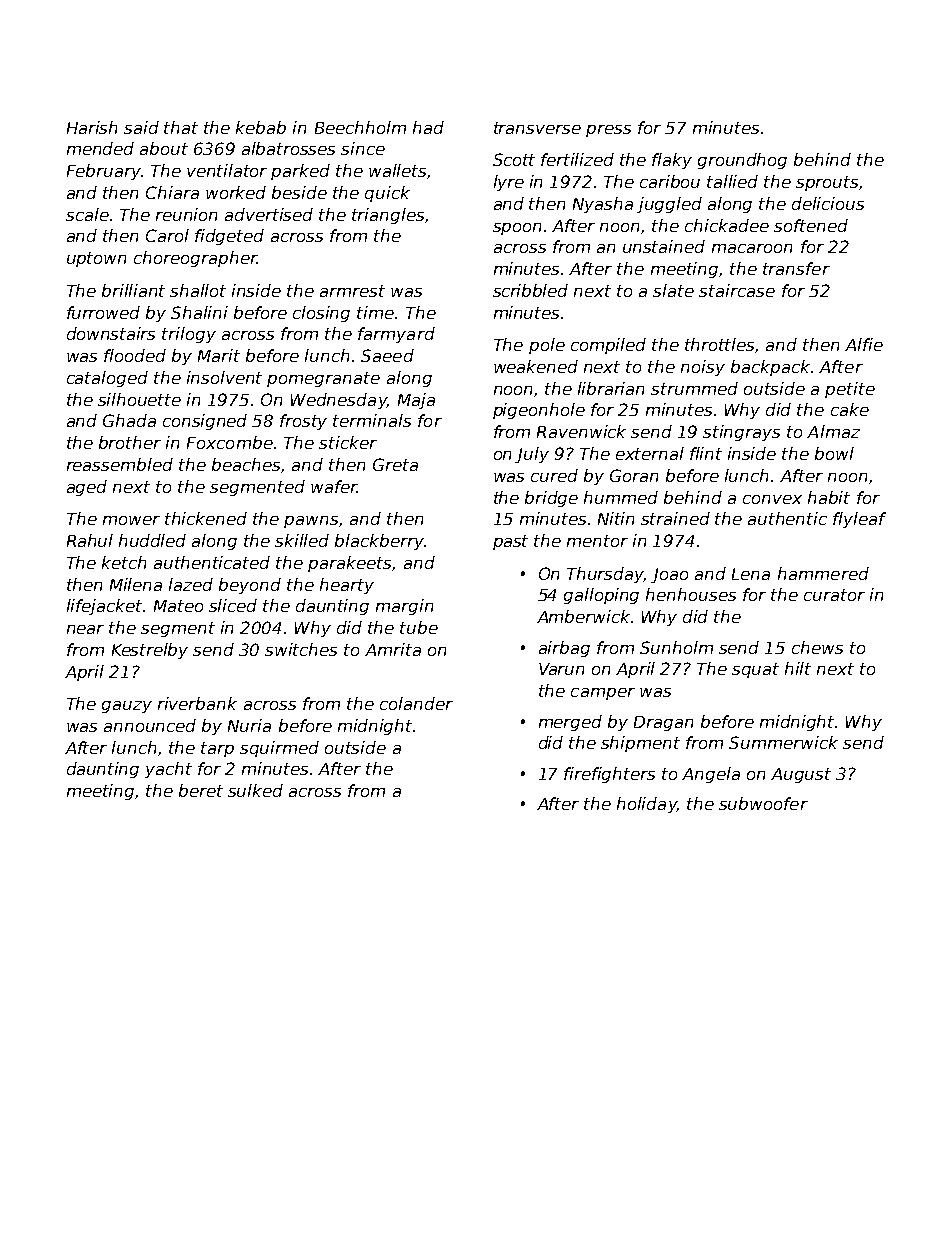 The image size is (952, 1233). What do you see at coordinates (514, 159) in the image?
I see `Scott` at bounding box center [514, 159].
